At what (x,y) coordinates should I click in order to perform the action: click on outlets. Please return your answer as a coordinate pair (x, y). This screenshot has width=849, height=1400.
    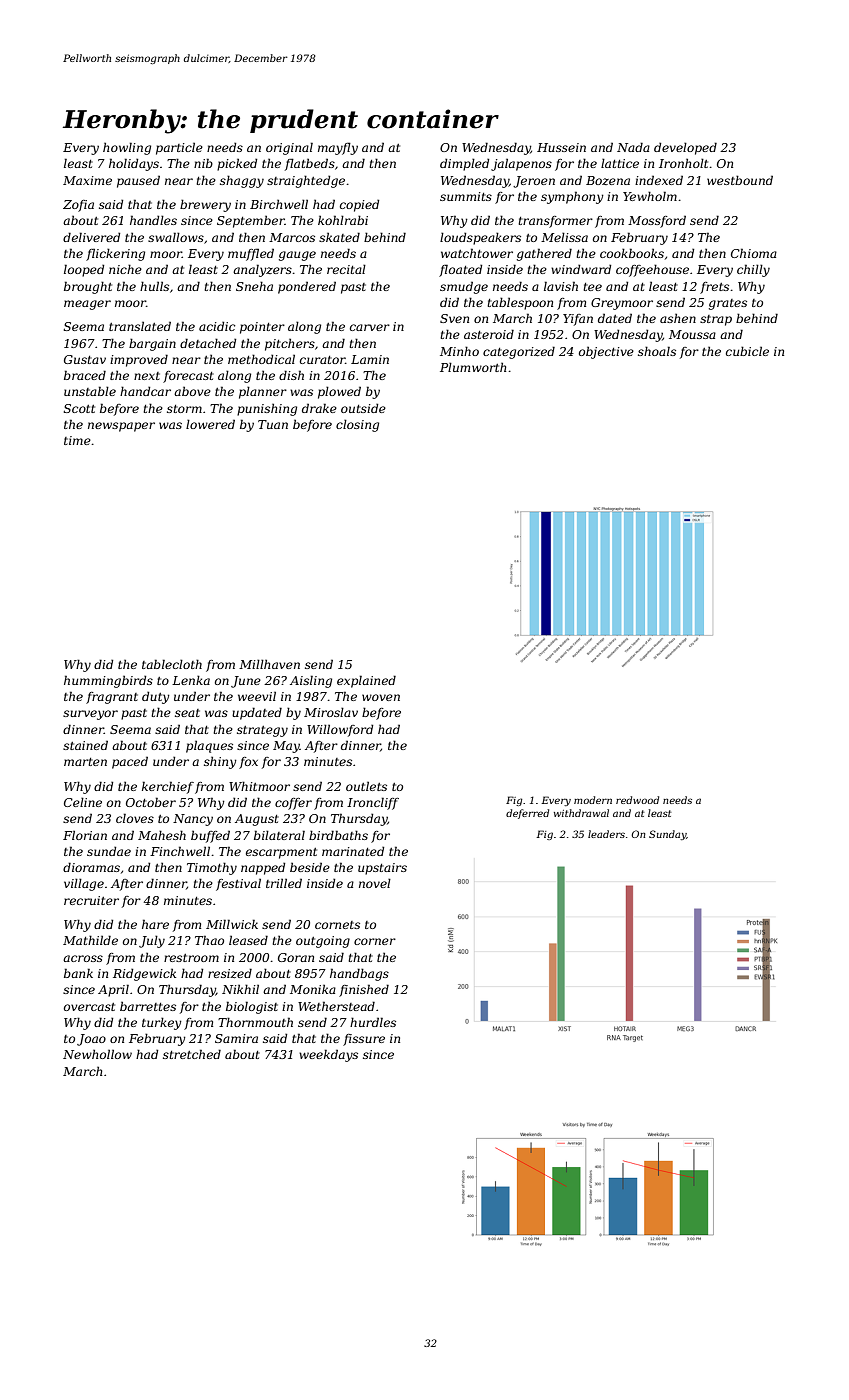
    Looking at the image, I should click on (366, 786).
